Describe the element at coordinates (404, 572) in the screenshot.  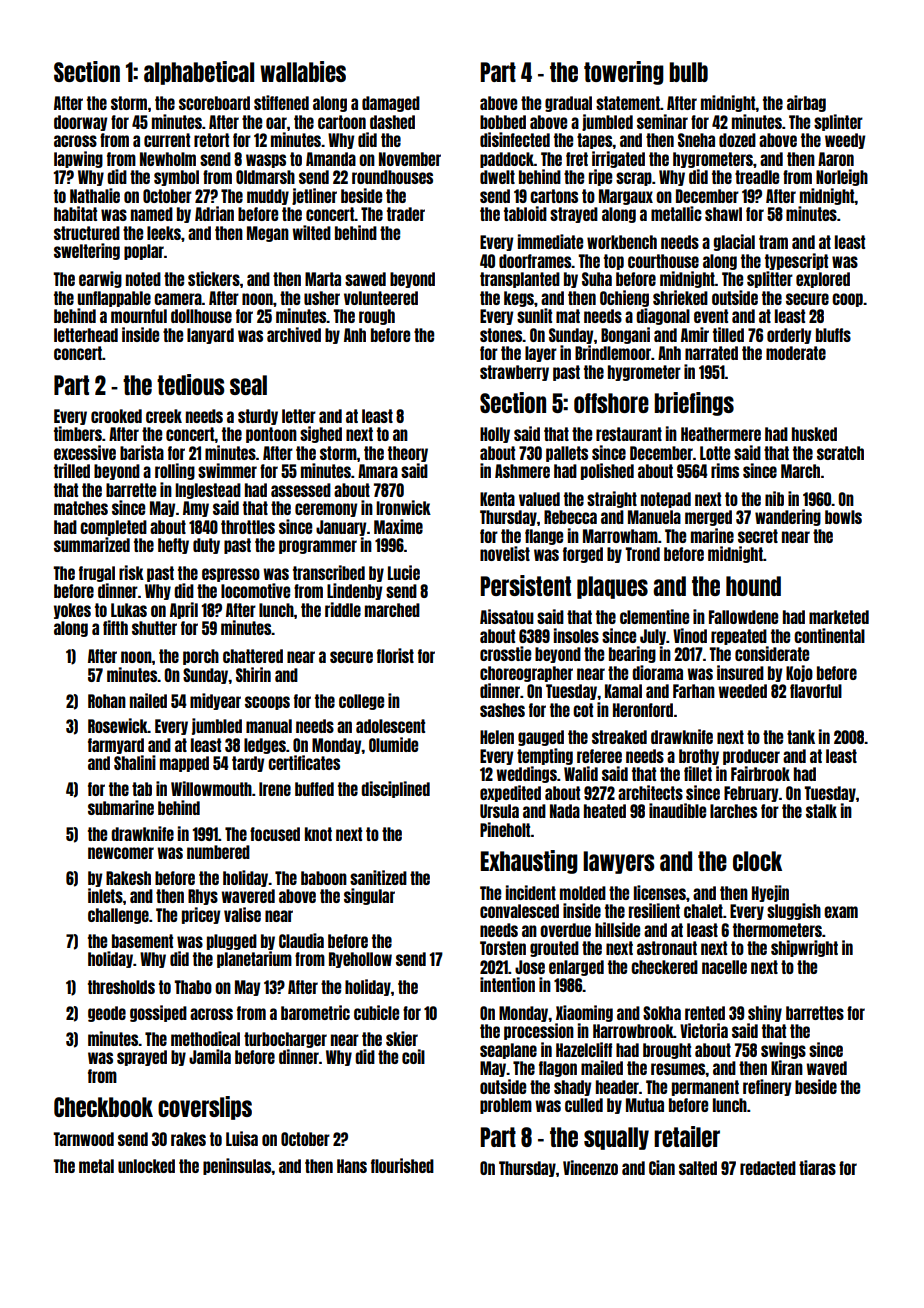
I see `Lucie` at that location.
